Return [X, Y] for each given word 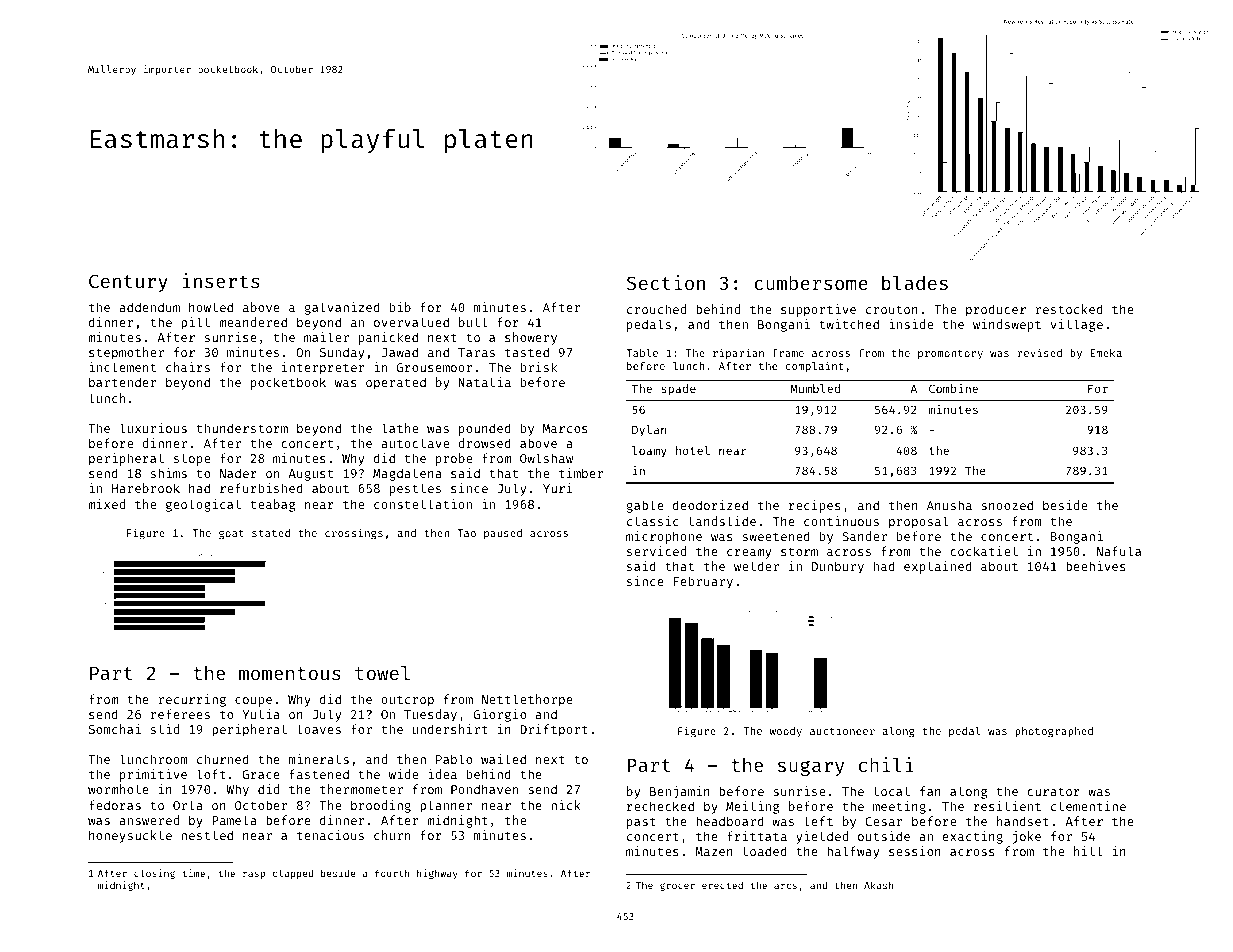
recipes [815, 506]
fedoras [115, 805]
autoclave [415, 443]
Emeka [1106, 353]
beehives [1096, 566]
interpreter [323, 368]
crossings [354, 534]
